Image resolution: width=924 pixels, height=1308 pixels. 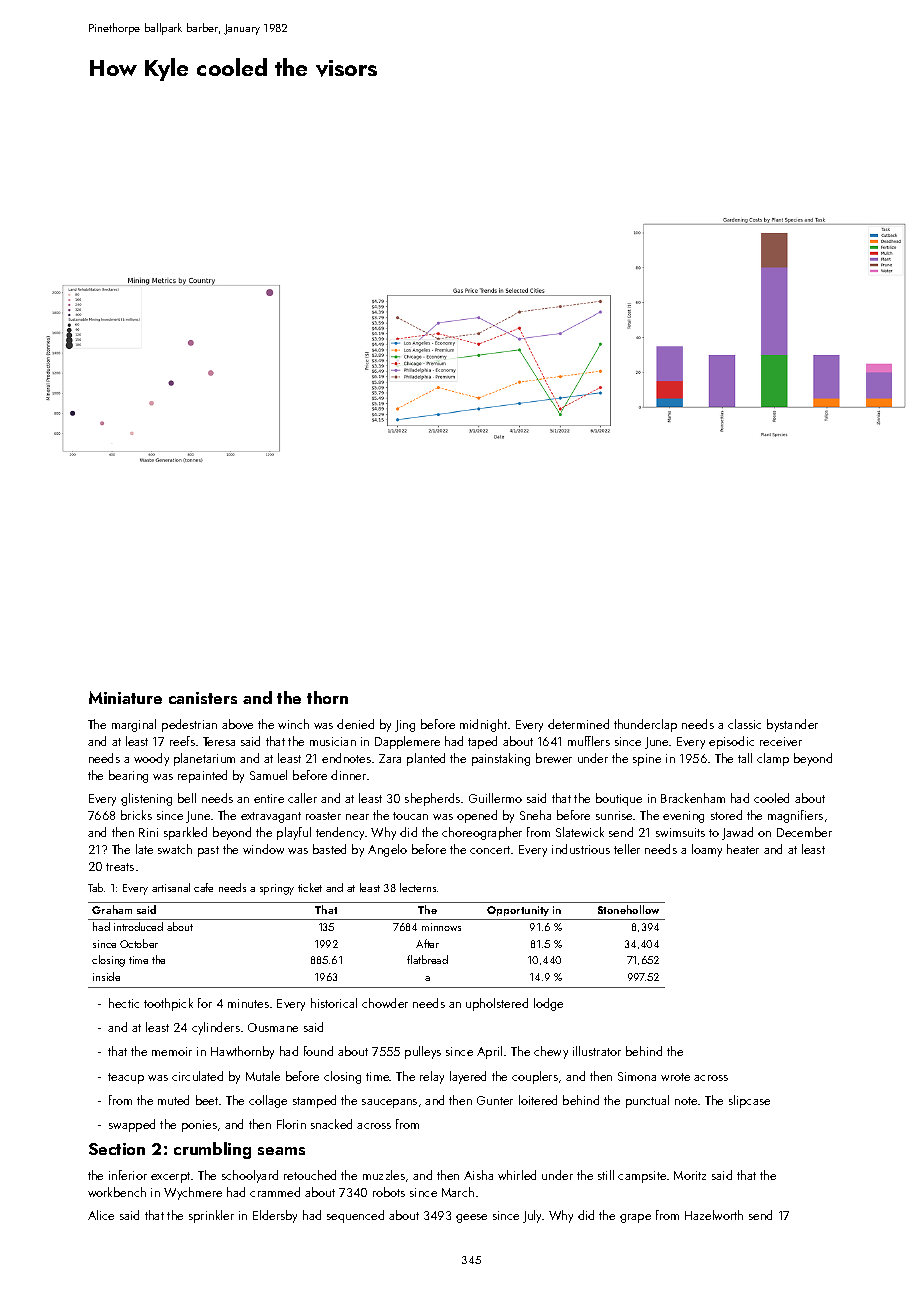 What do you see at coordinates (203, 698) in the screenshot?
I see `canisters` at bounding box center [203, 698].
